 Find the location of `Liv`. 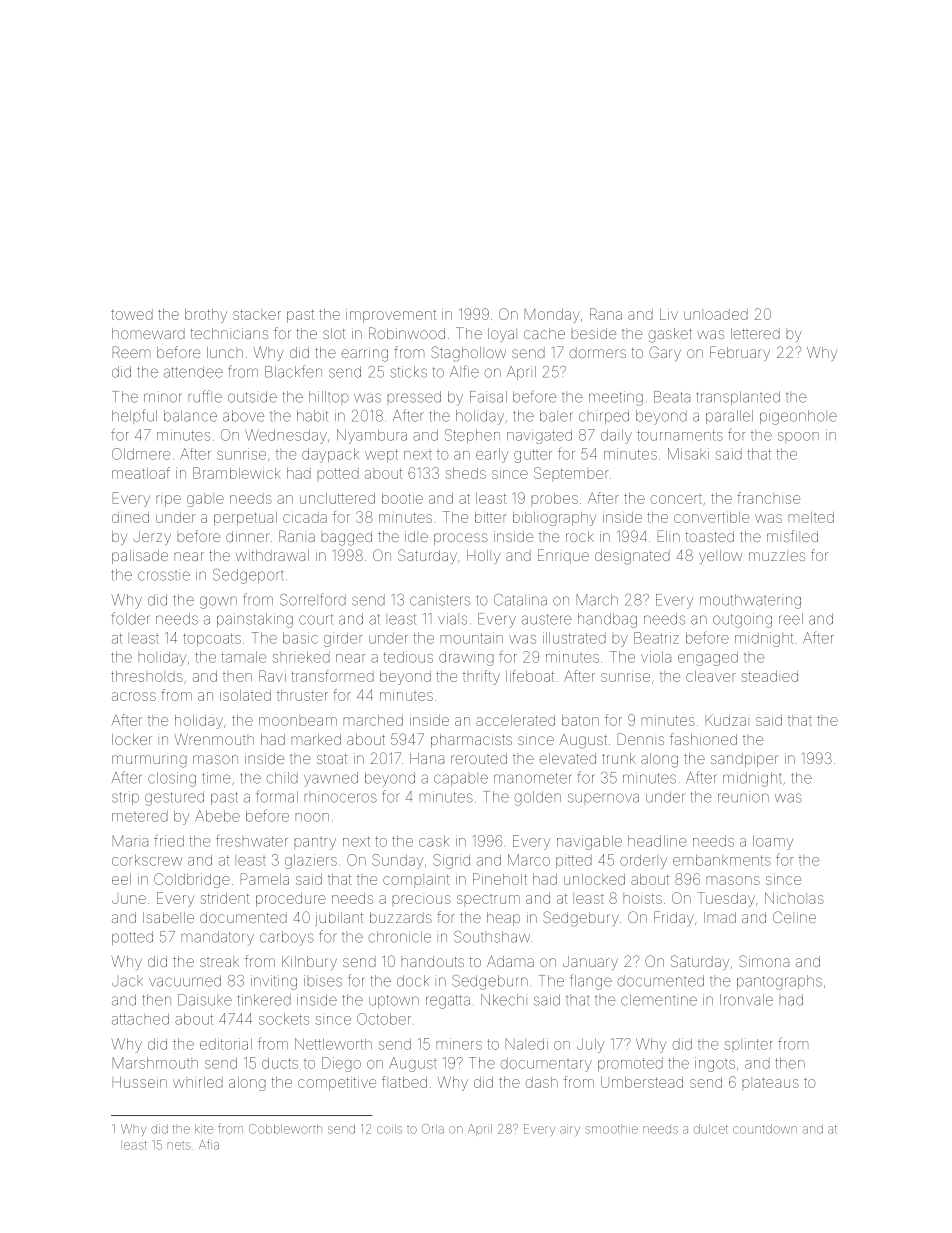

Liv is located at coordinates (669, 314).
